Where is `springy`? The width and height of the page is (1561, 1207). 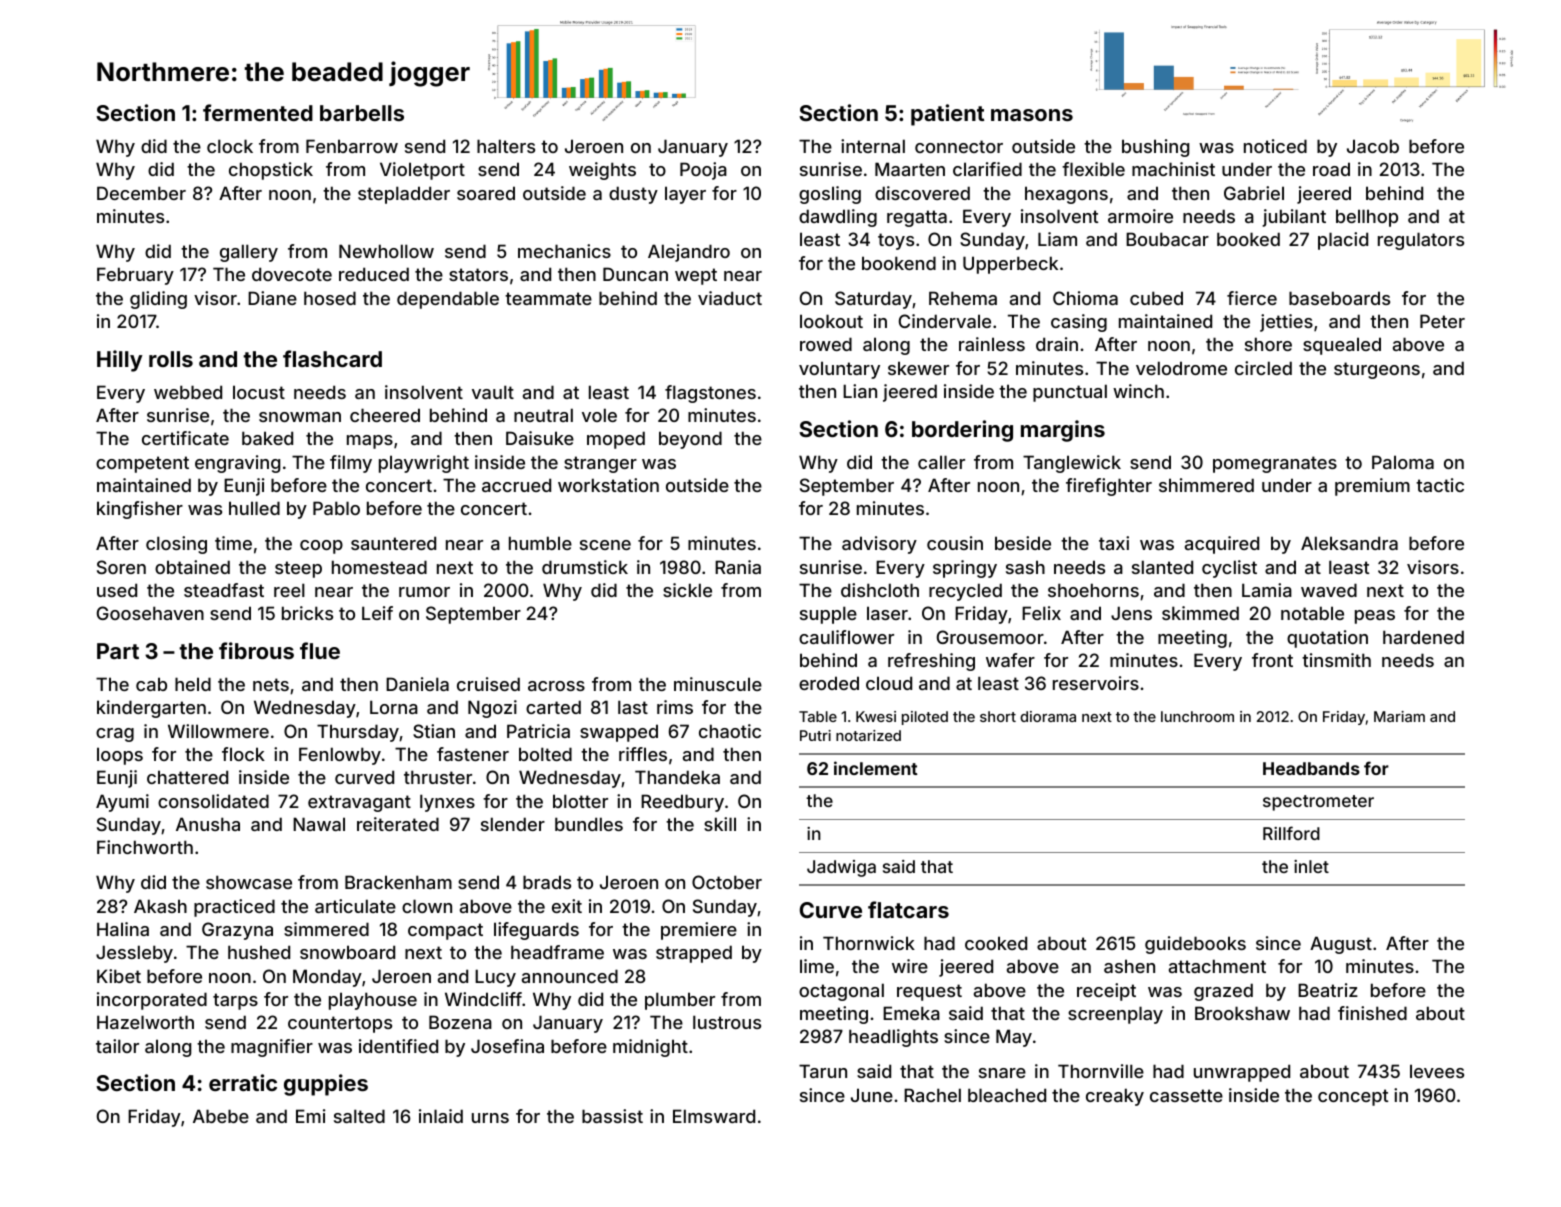
springy is located at coordinates (965, 569).
